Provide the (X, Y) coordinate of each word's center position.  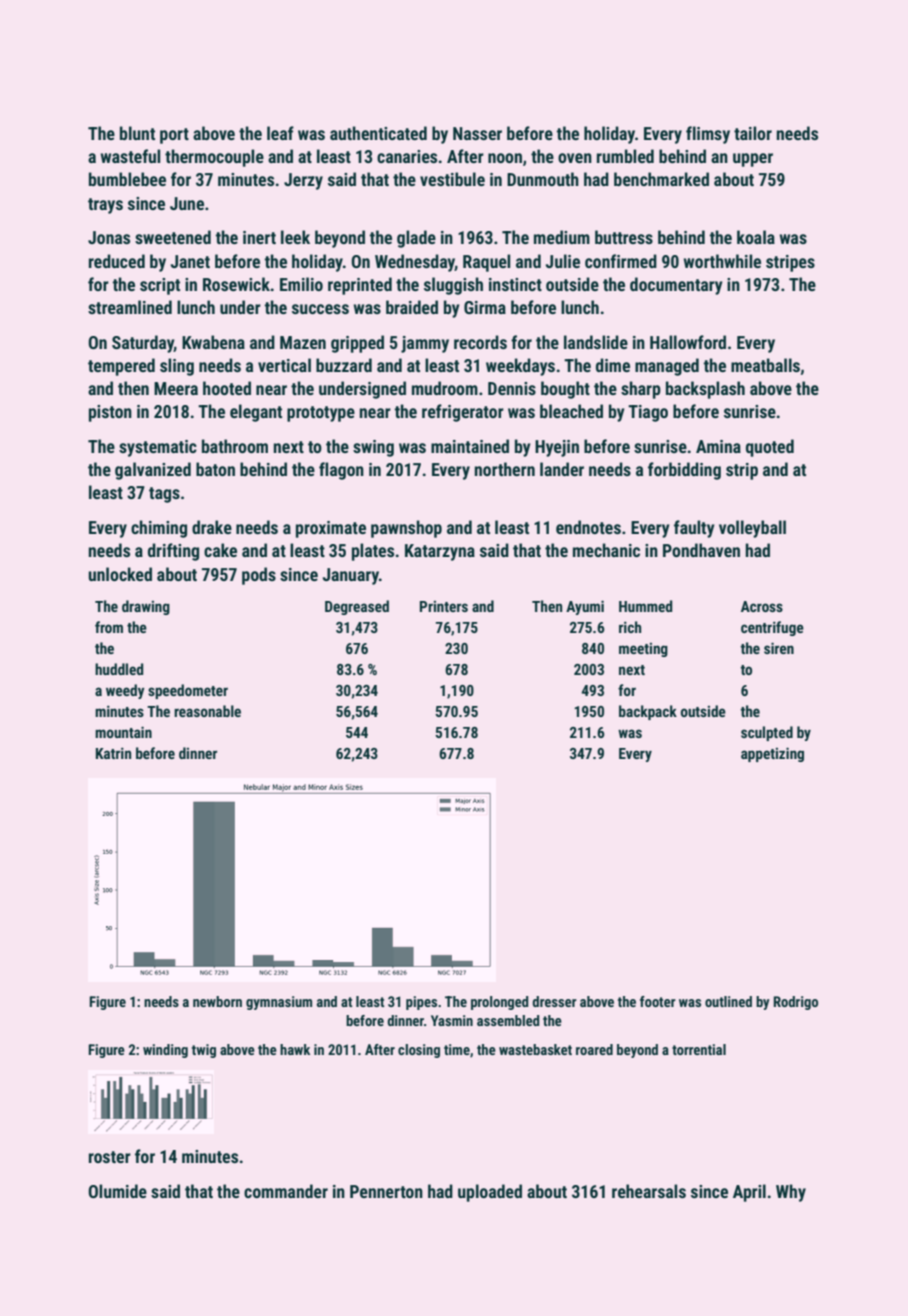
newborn (217, 1001)
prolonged (499, 1003)
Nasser (477, 133)
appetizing (772, 754)
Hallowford (688, 342)
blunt (137, 133)
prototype (321, 414)
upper (753, 160)
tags (164, 495)
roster (110, 1157)
